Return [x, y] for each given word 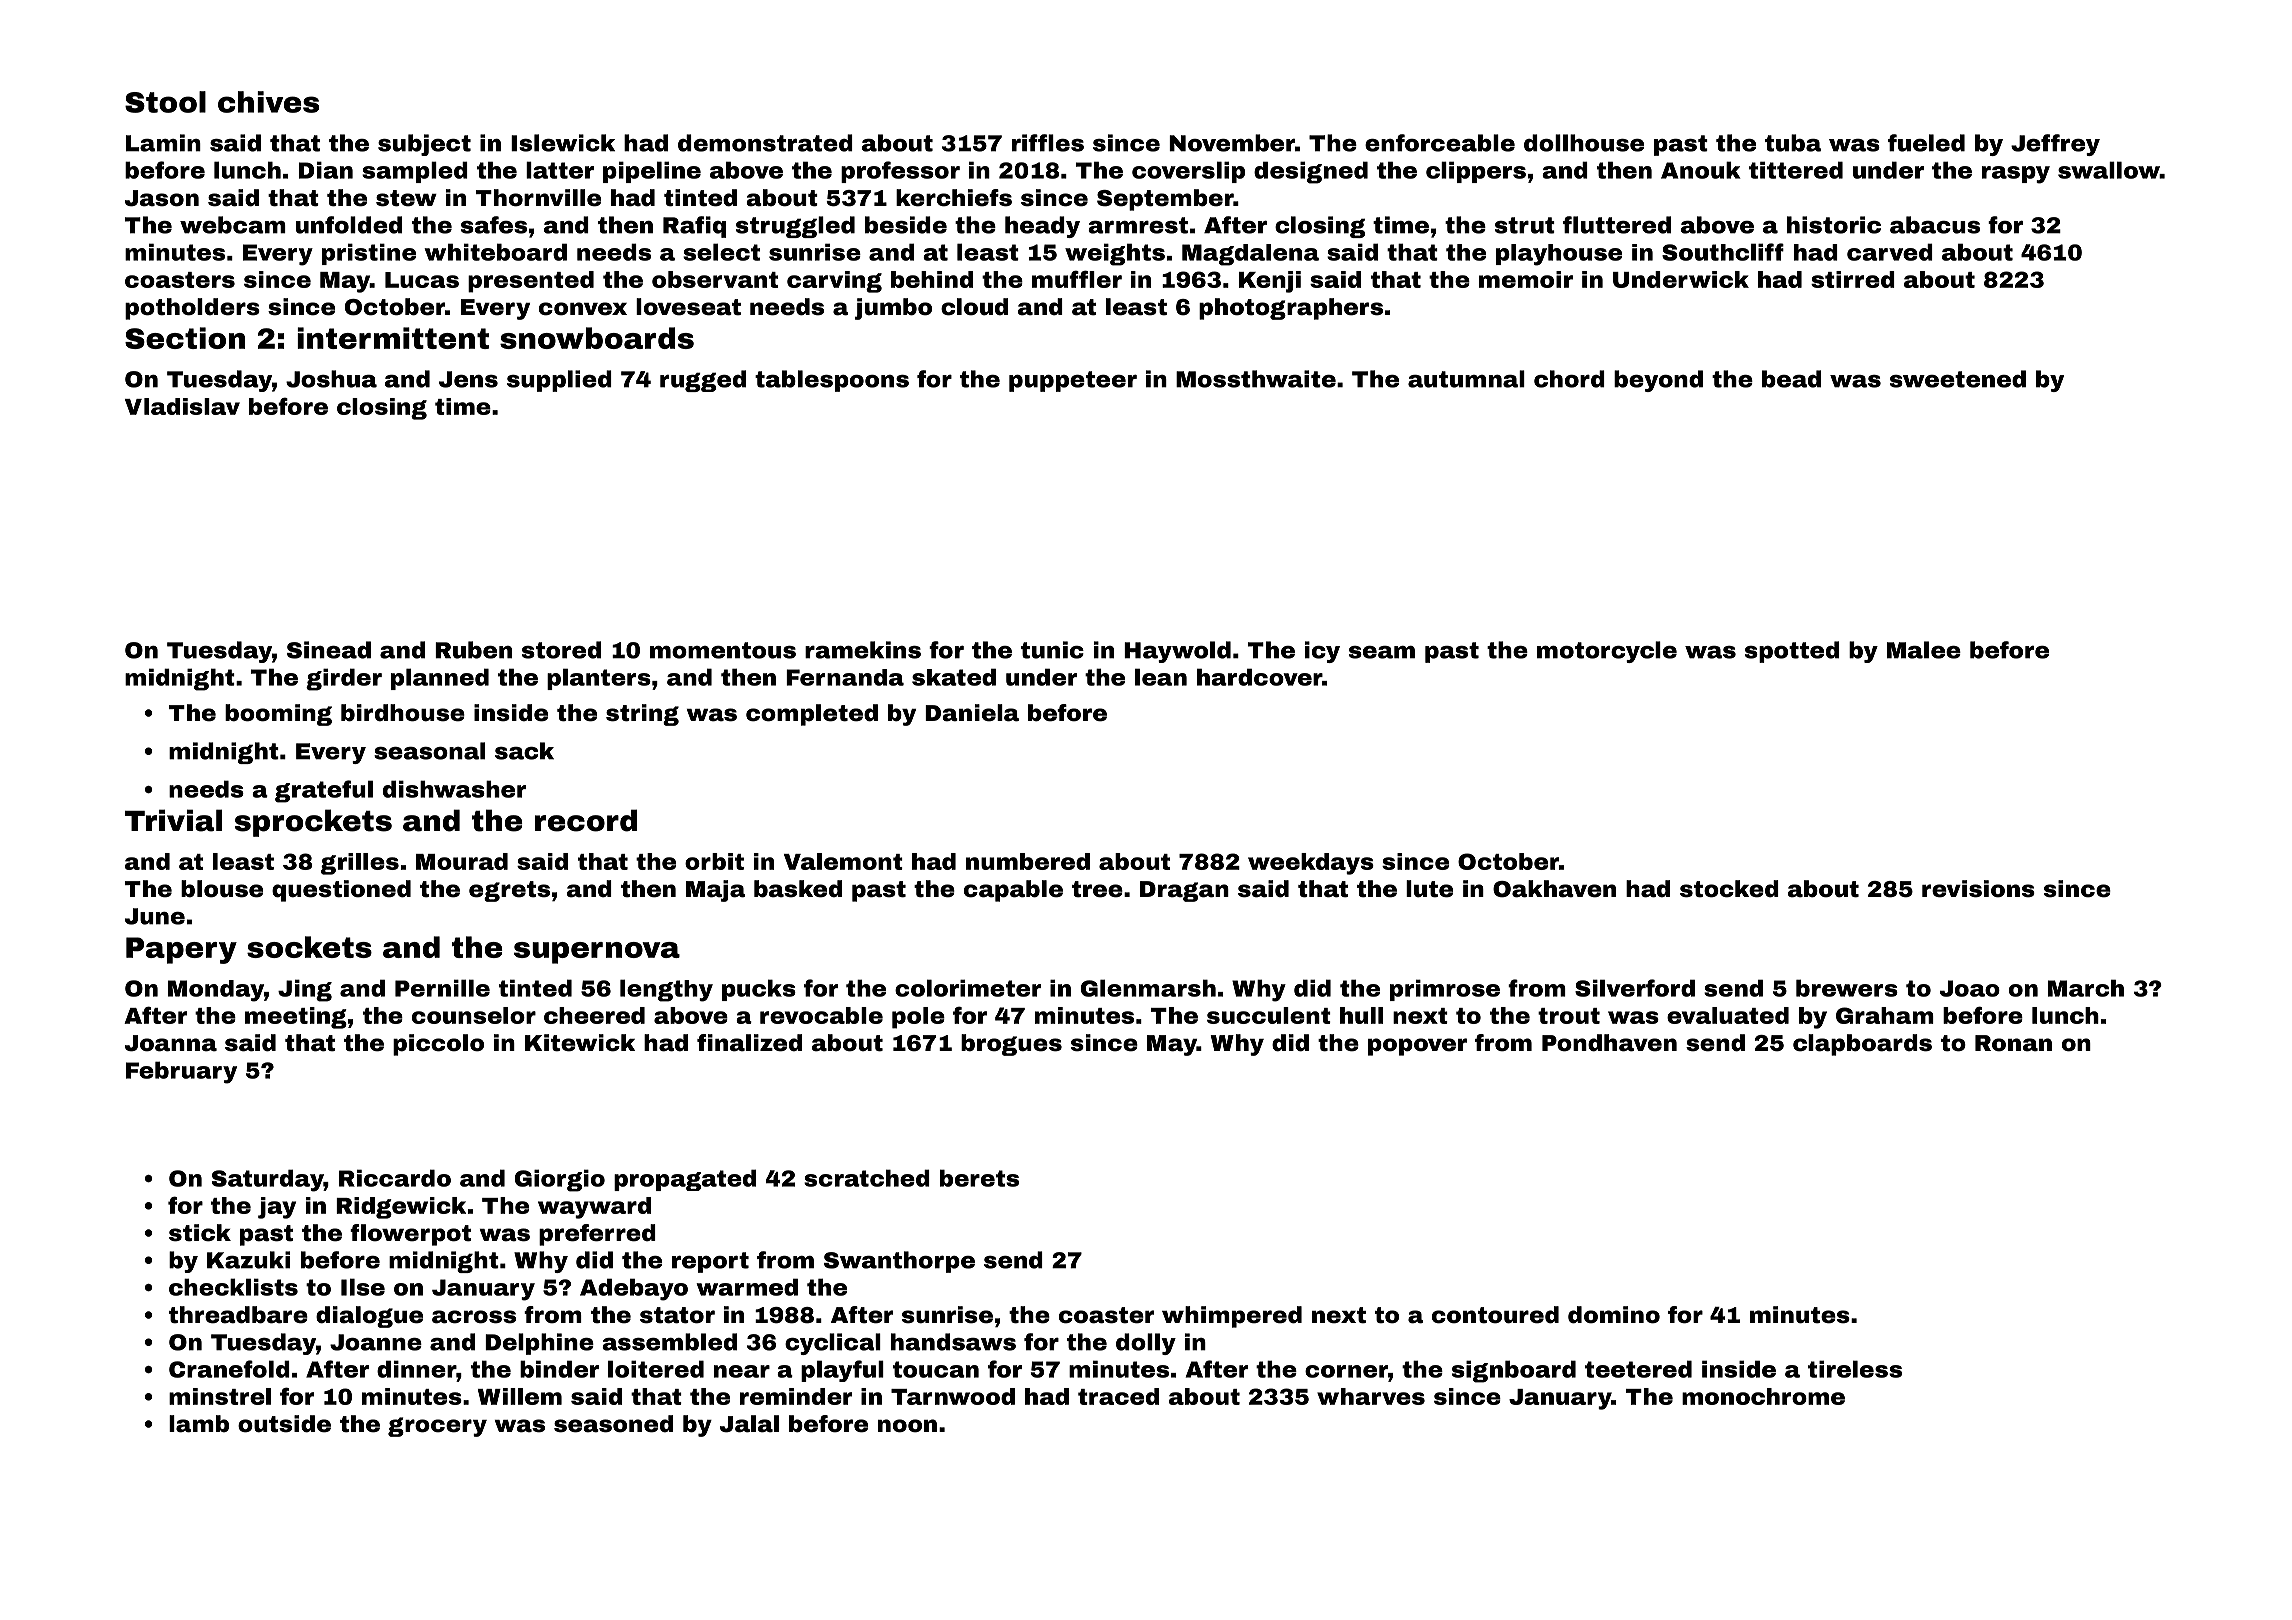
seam [1382, 652]
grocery [437, 1427]
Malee [1924, 650]
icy [1322, 652]
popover [1417, 1047]
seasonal [429, 751]
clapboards [1862, 1045]
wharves [1371, 1396]
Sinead [329, 650]
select [721, 252]
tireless [1855, 1369]
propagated [685, 1180]
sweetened [1958, 379]
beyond [1658, 381]
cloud [974, 307]
